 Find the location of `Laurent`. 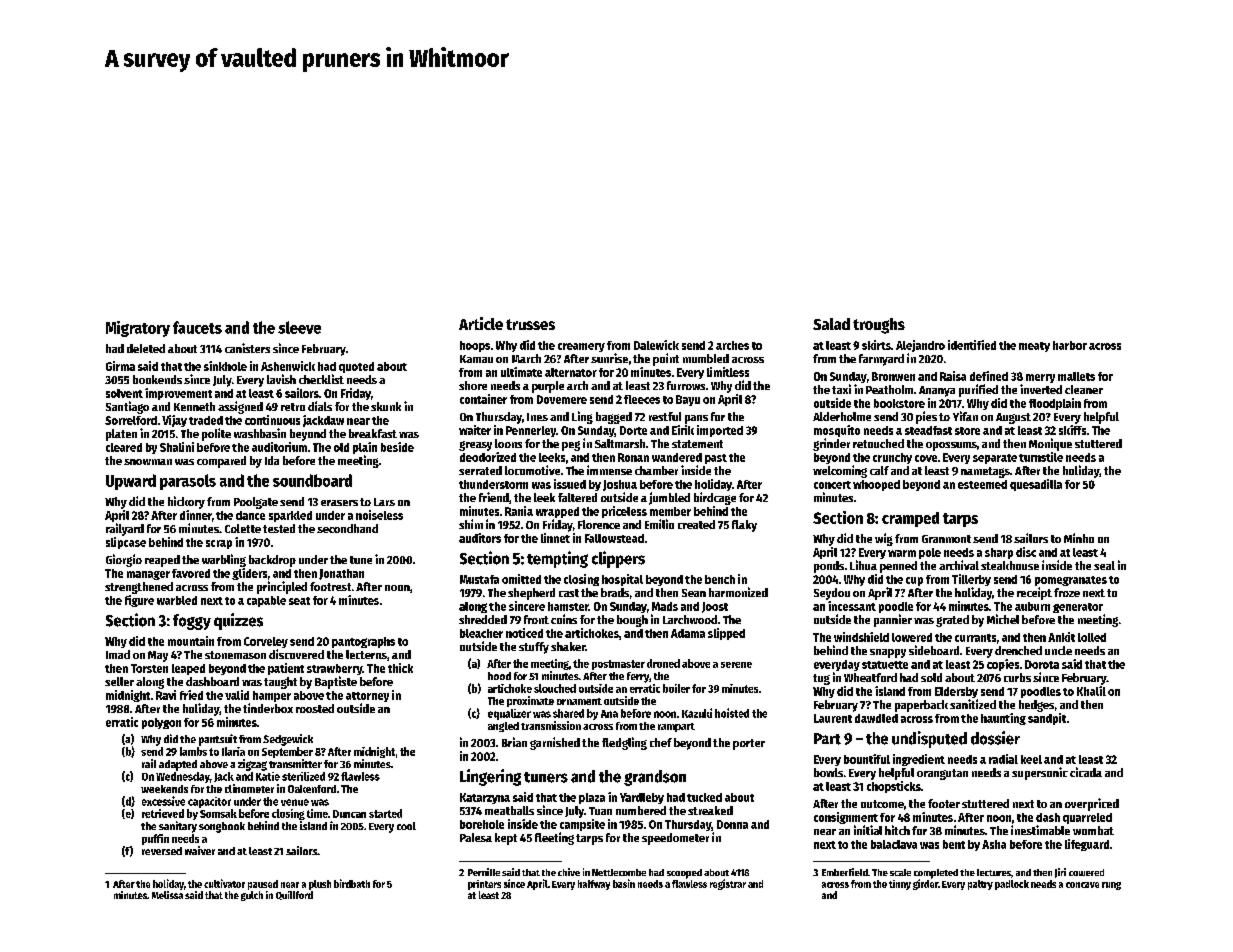

Laurent is located at coordinates (833, 718).
